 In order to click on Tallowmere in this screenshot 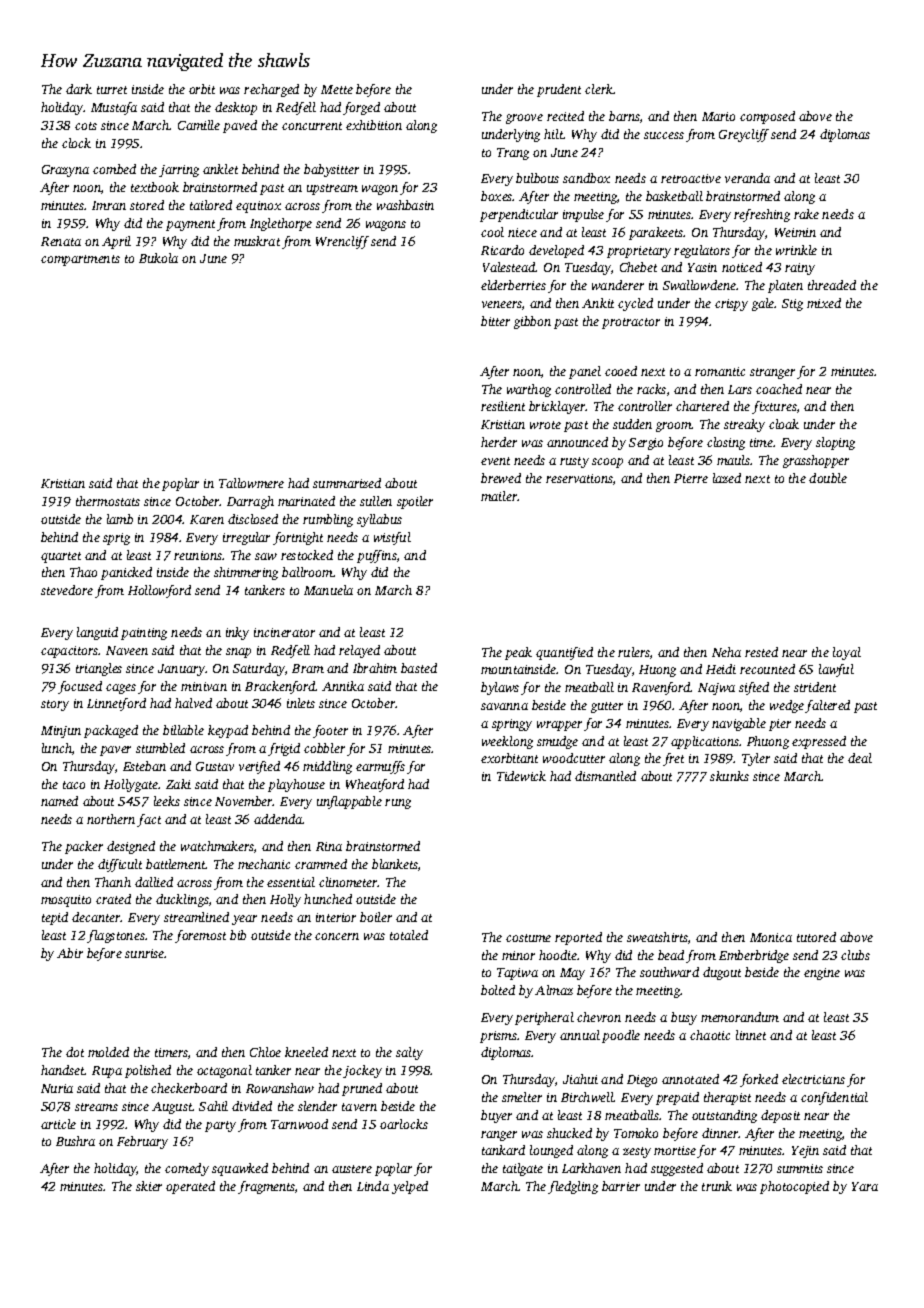, I will do `click(251, 483)`.
